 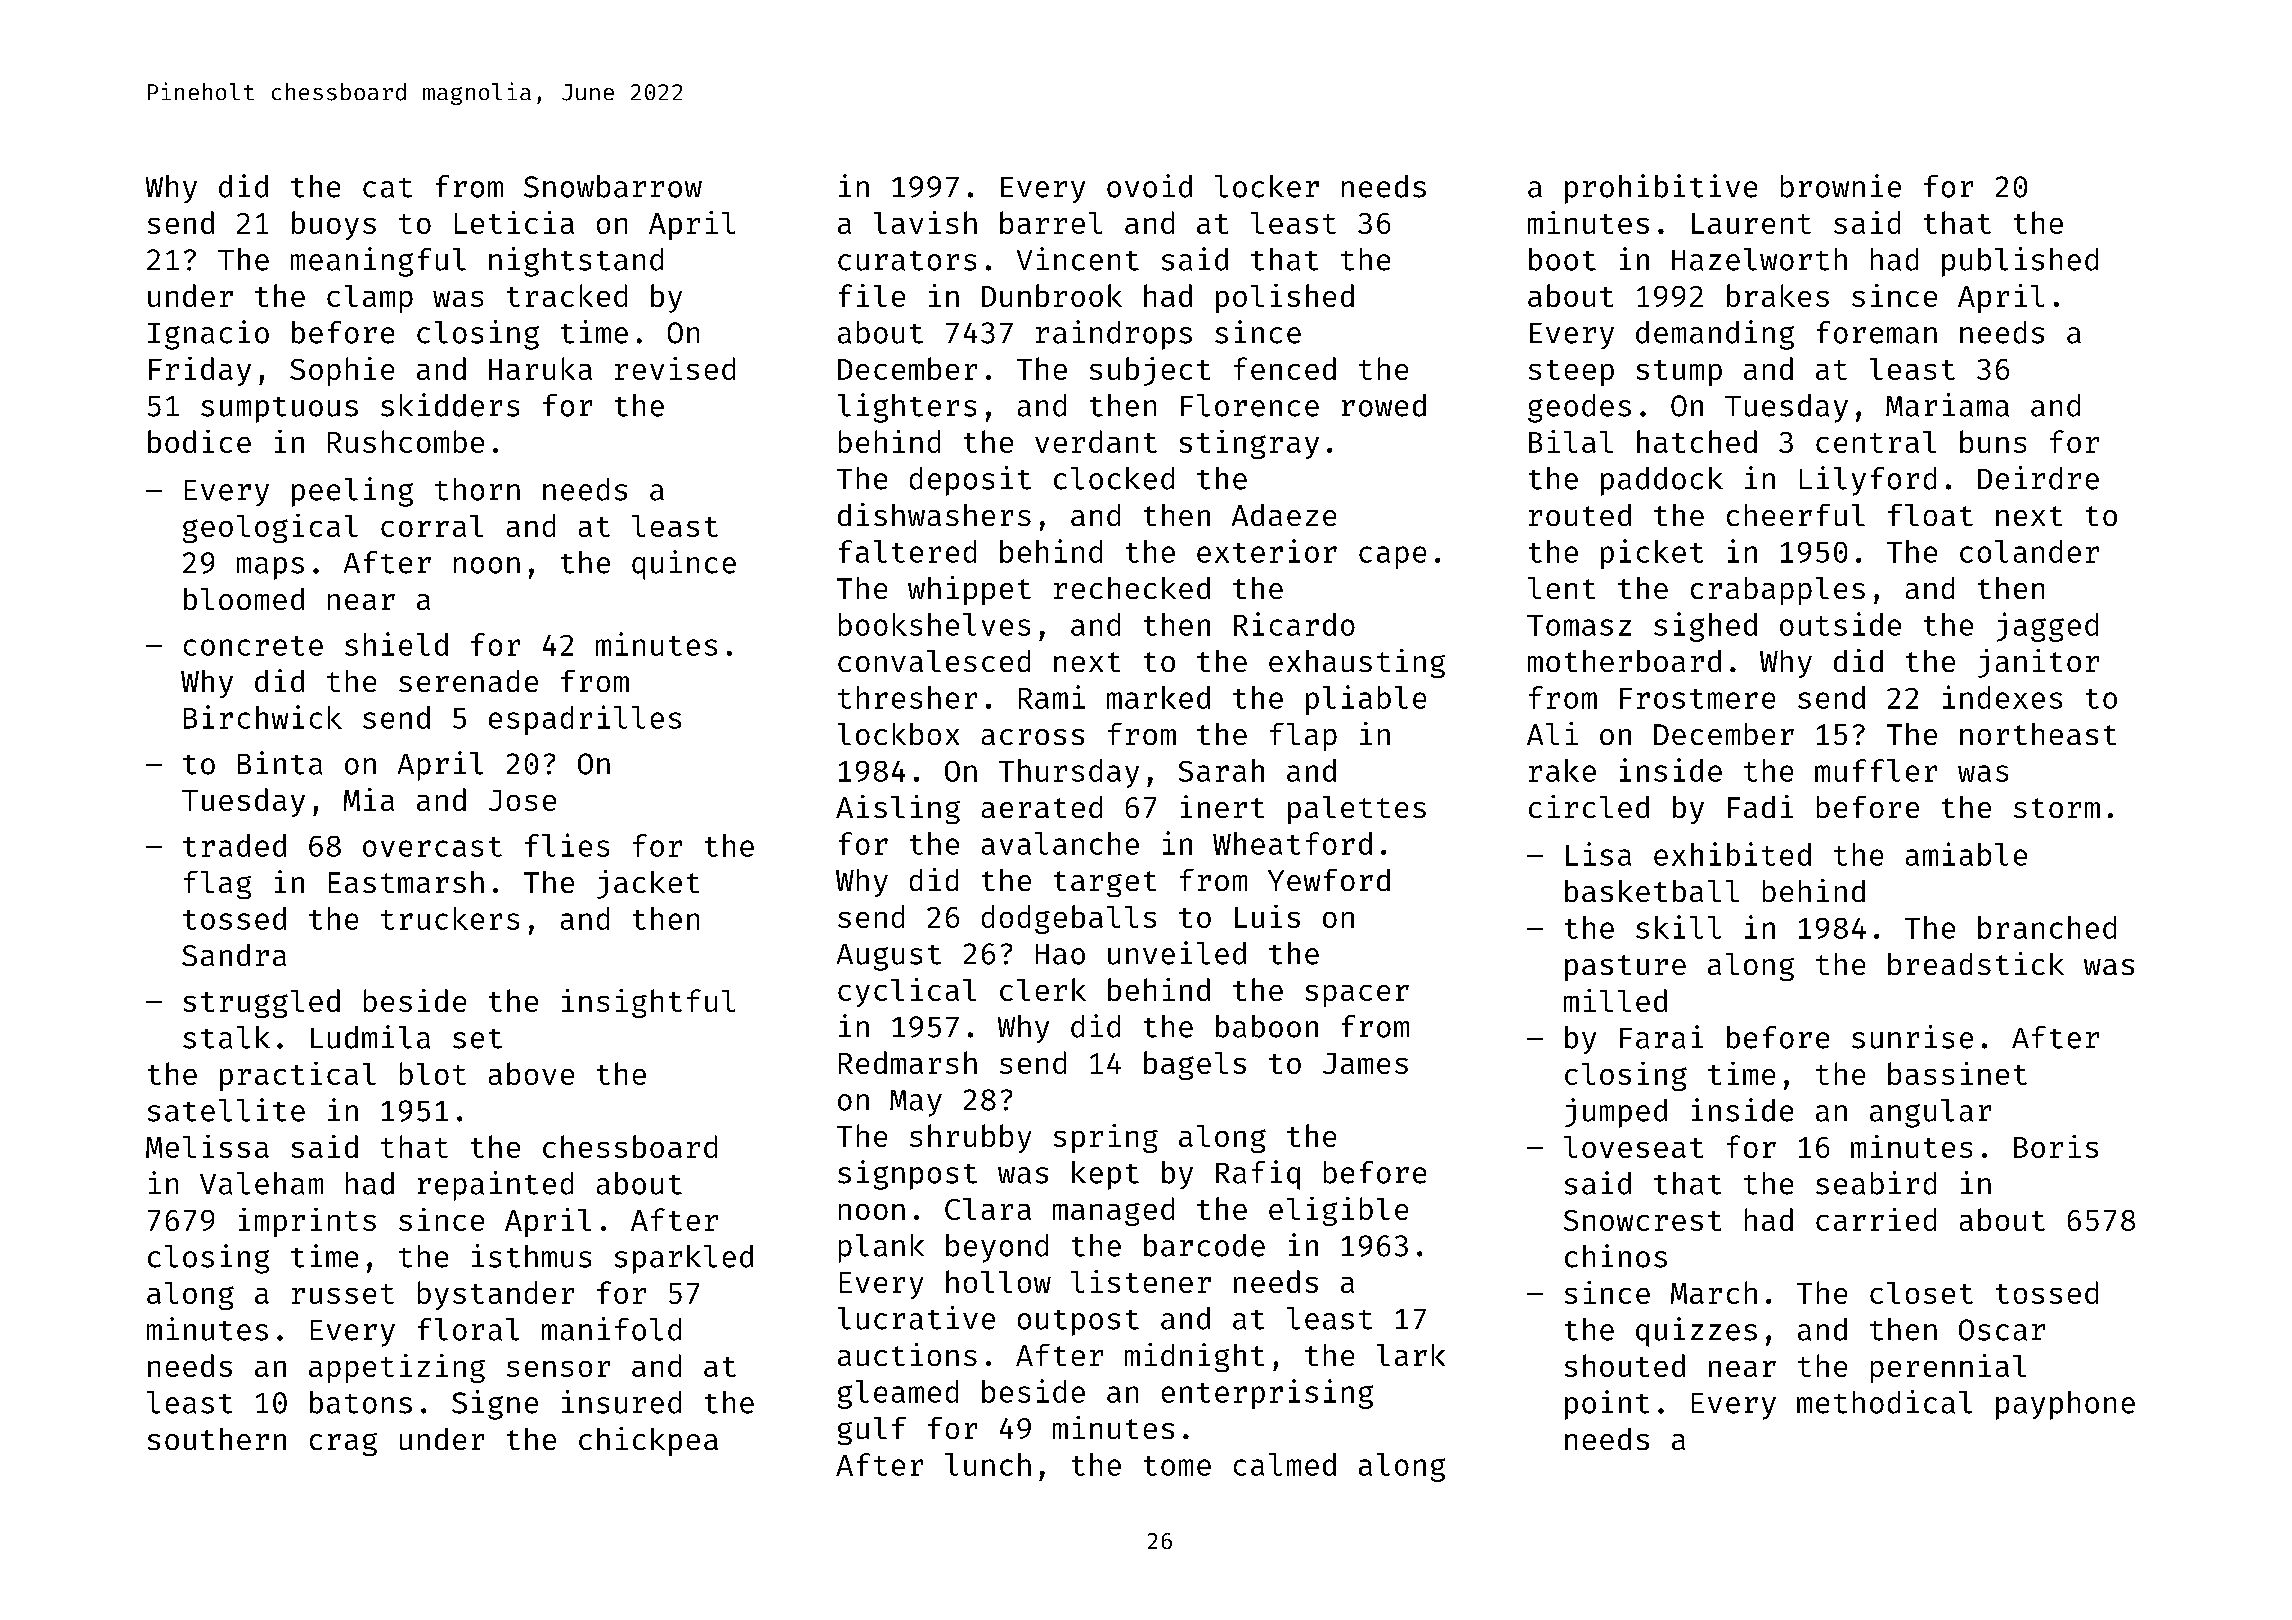 I want to click on Ludmila, so click(x=370, y=1037).
